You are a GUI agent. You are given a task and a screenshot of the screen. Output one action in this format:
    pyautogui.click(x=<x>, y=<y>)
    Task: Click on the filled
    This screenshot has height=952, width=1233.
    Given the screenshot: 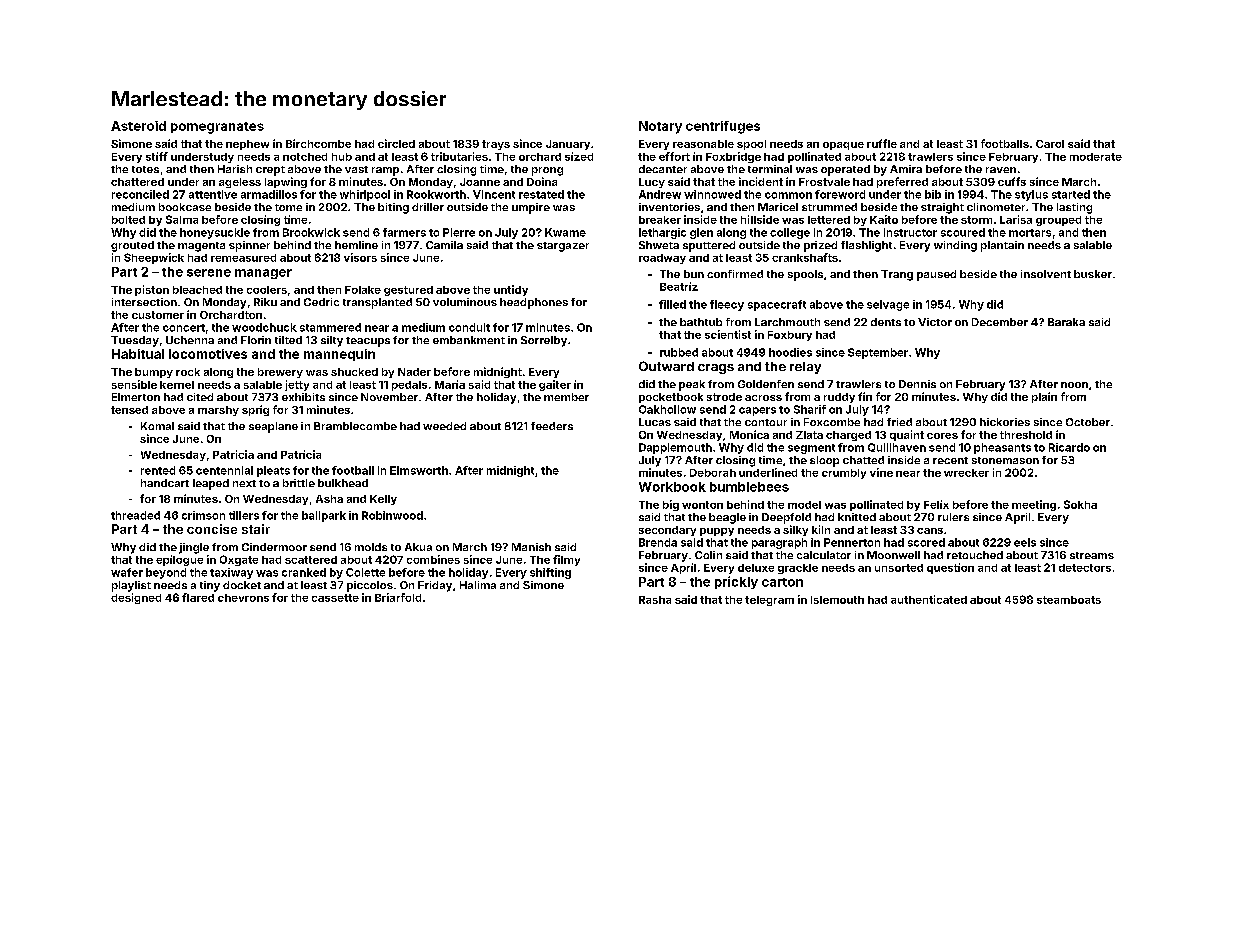 What is the action you would take?
    pyautogui.click(x=672, y=304)
